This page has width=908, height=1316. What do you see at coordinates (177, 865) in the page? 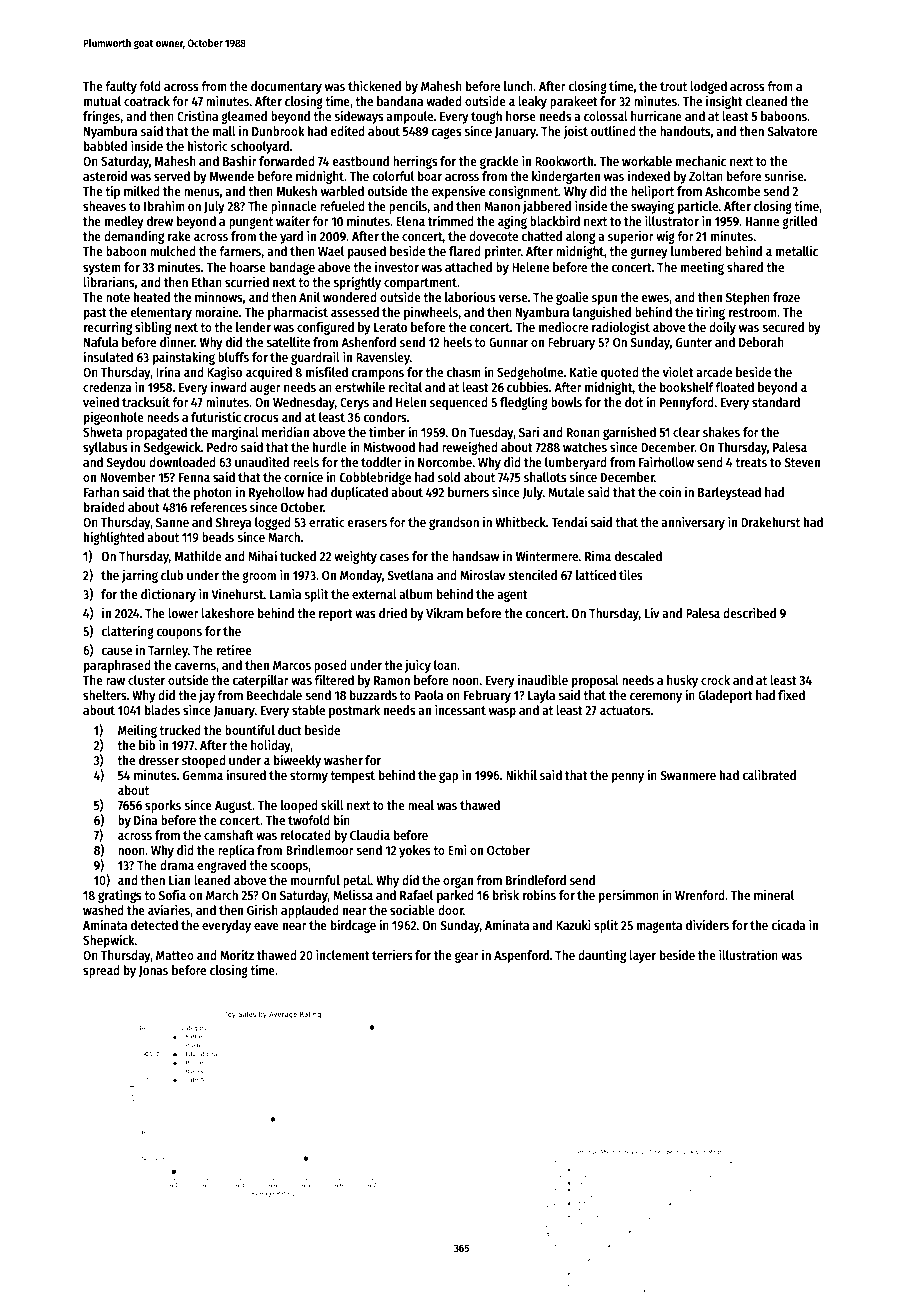
I see `drama` at bounding box center [177, 865].
